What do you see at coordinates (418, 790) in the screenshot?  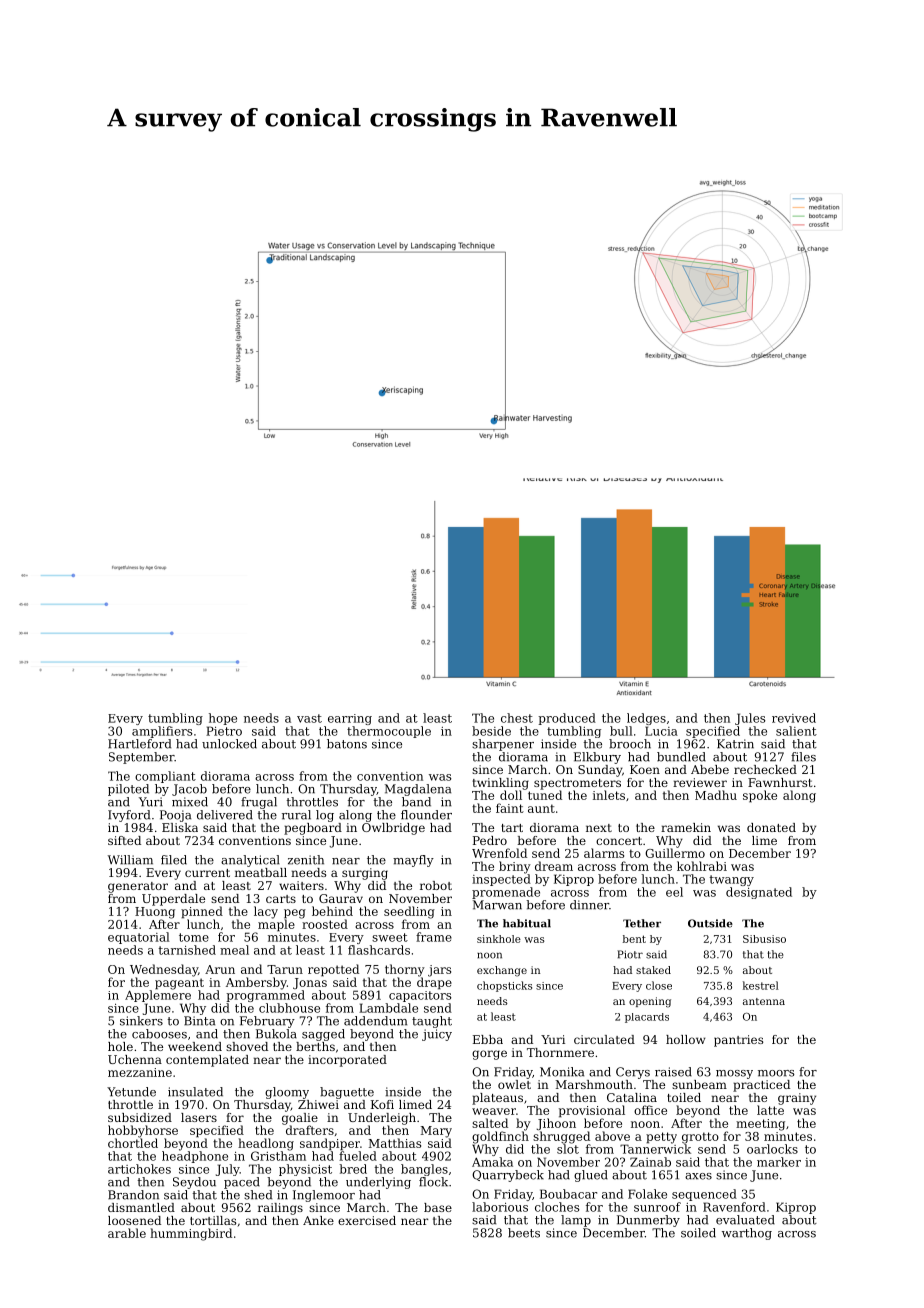 I see `Magdalena` at bounding box center [418, 790].
